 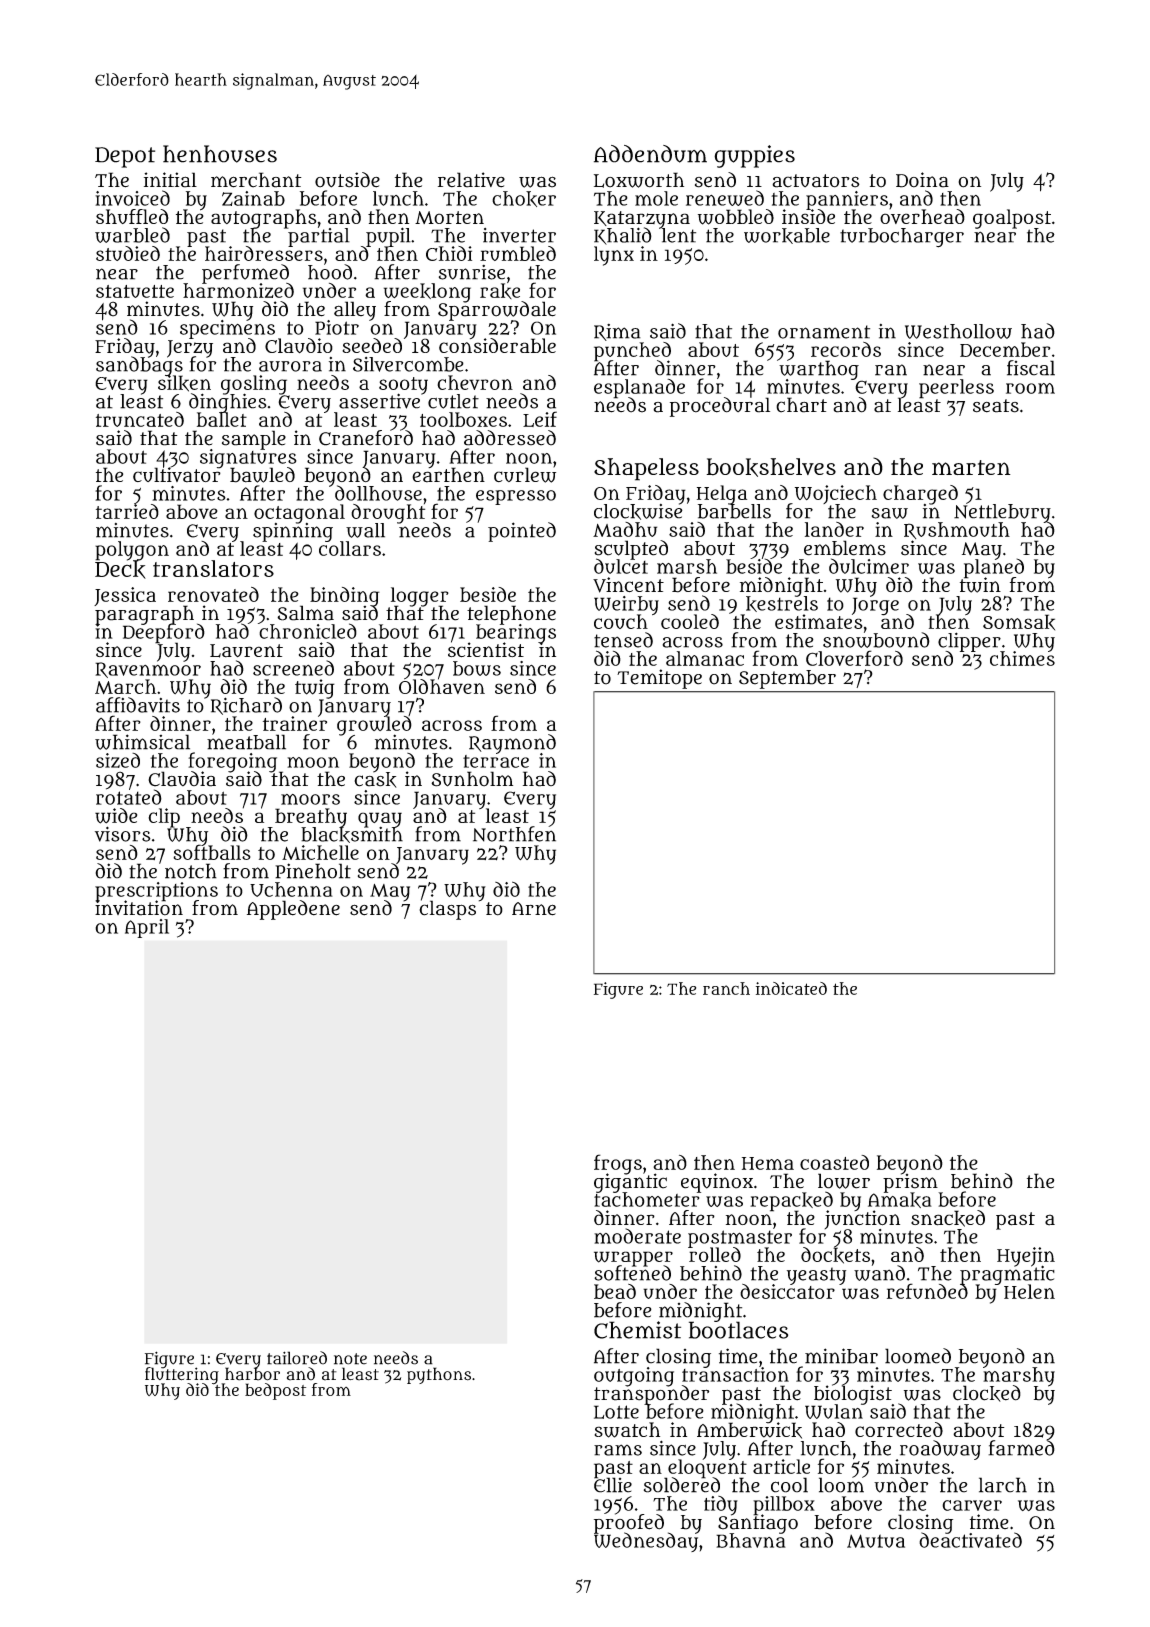 I want to click on trainer, so click(x=295, y=723).
